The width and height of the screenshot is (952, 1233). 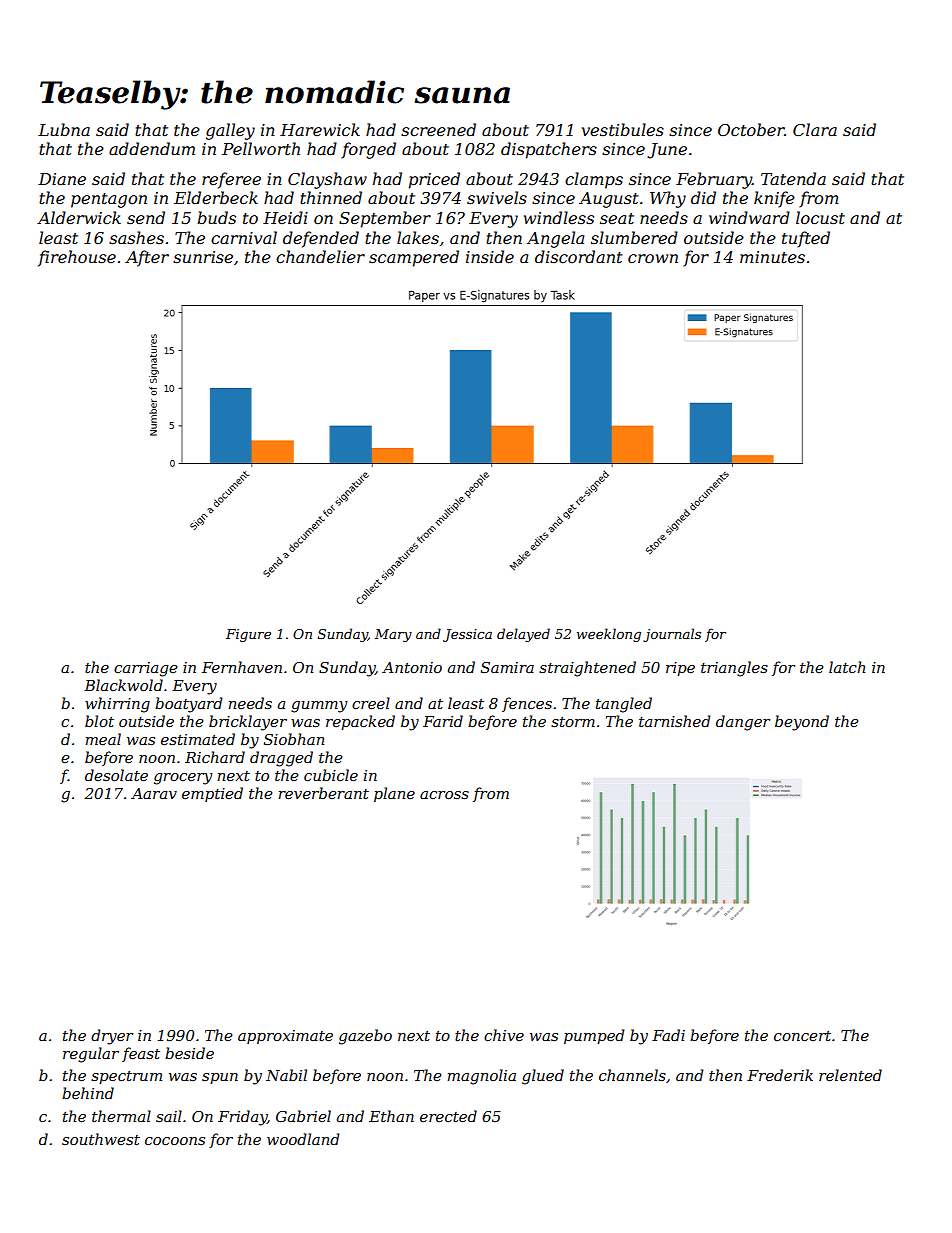 I want to click on Clara, so click(x=815, y=129).
